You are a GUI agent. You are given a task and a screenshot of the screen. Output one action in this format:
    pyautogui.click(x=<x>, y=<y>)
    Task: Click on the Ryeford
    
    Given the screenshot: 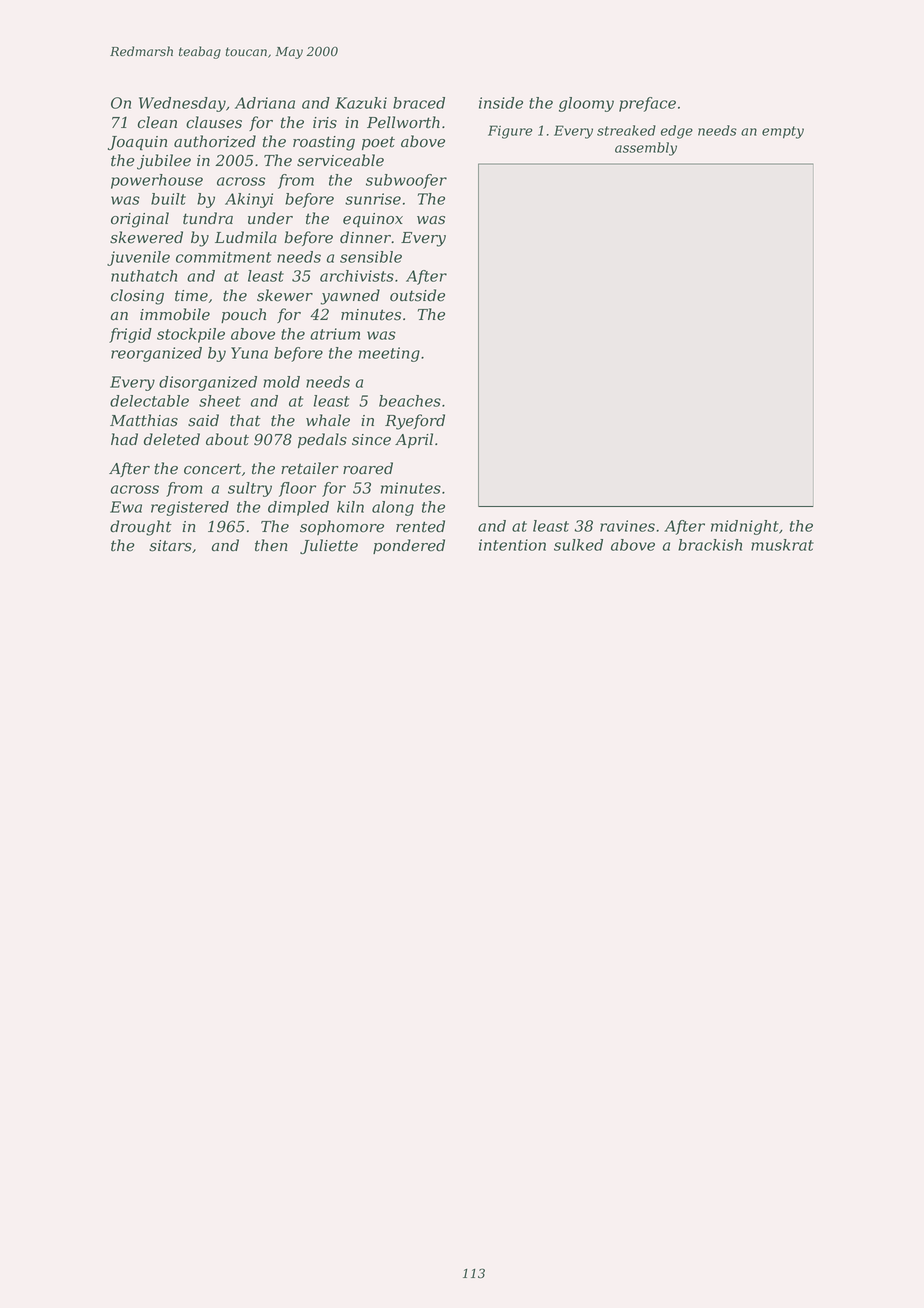 What is the action you would take?
    pyautogui.click(x=415, y=422)
